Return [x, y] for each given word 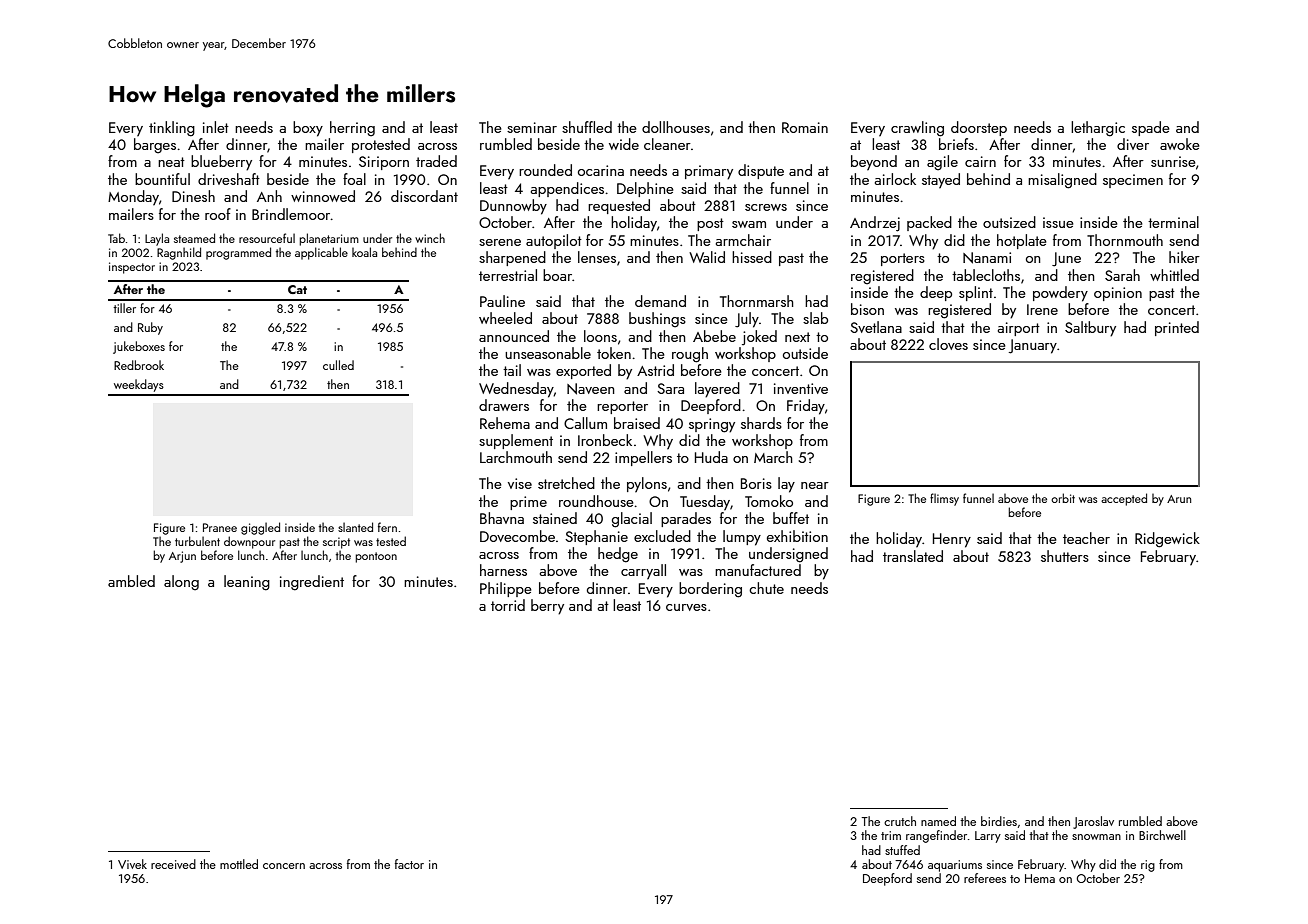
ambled [131, 581]
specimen [1133, 181]
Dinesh [193, 196]
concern [284, 866]
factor [409, 864]
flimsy [944, 499]
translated [913, 556]
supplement [516, 441]
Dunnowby [513, 207]
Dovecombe [517, 536]
